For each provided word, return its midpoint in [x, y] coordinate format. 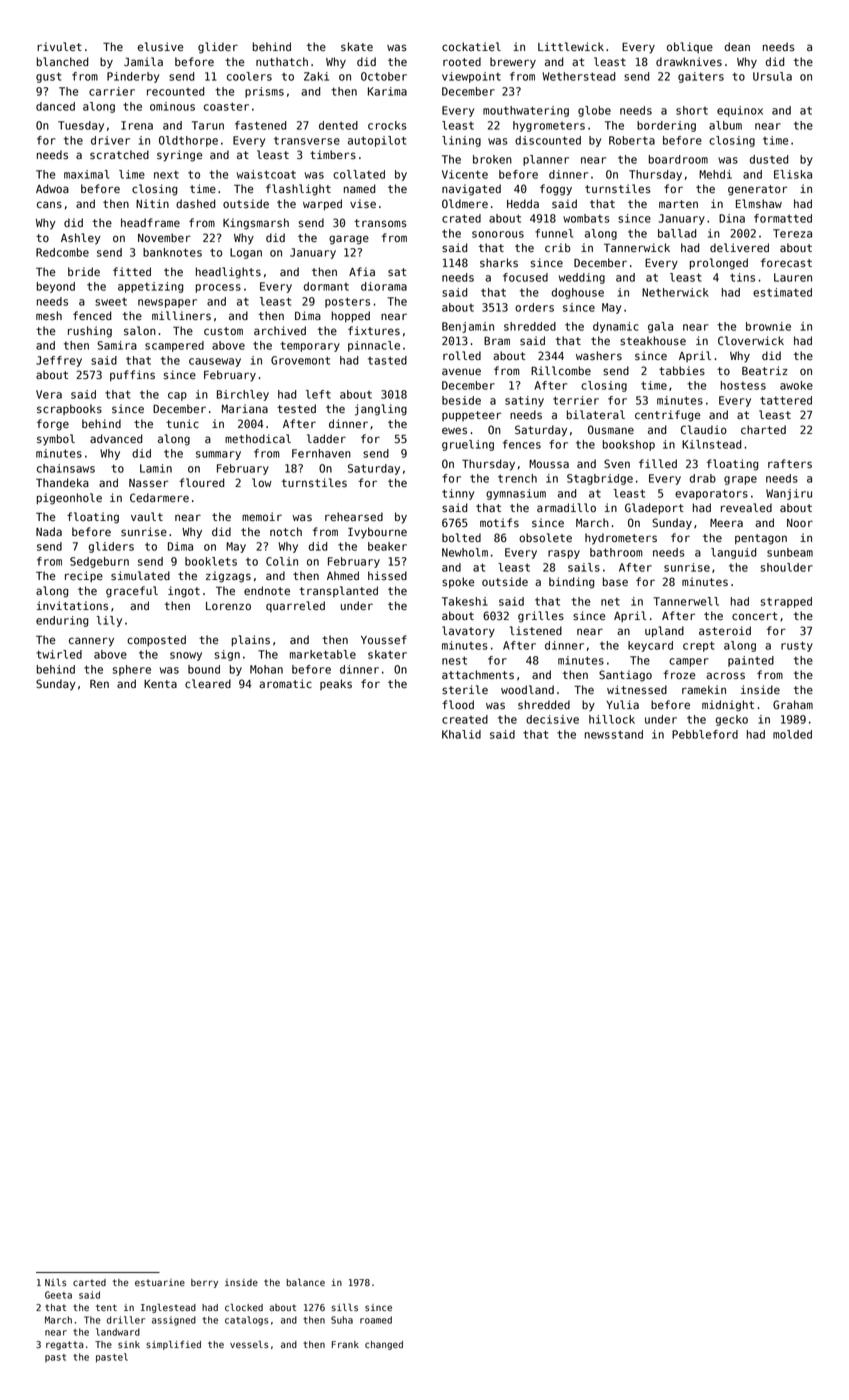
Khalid [461, 734]
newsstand [614, 734]
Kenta [160, 684]
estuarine [160, 1283]
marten [678, 204]
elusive [161, 47]
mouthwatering [526, 111]
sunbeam [790, 552]
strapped [786, 602]
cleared [208, 684]
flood [458, 704]
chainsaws [66, 468]
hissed [387, 576]
